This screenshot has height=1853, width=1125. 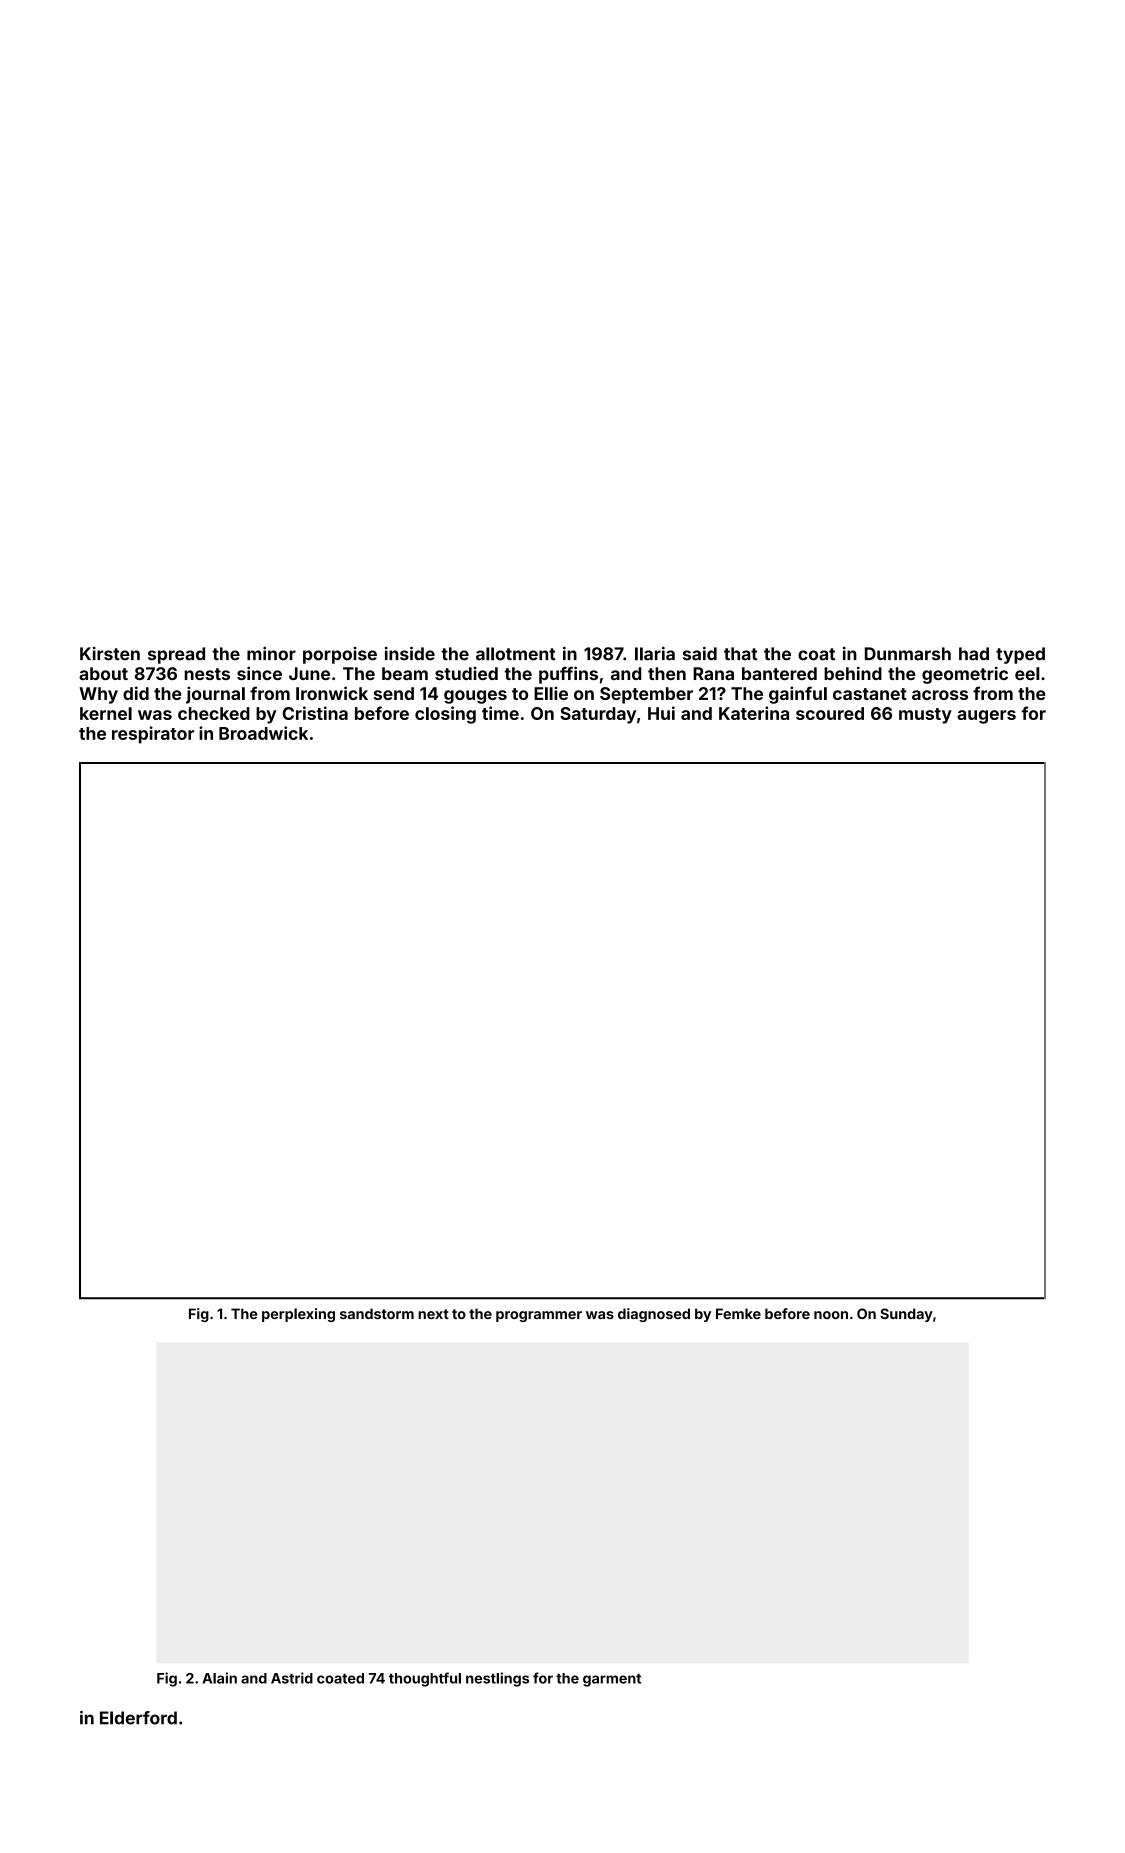 What do you see at coordinates (98, 695) in the screenshot?
I see `Why` at bounding box center [98, 695].
